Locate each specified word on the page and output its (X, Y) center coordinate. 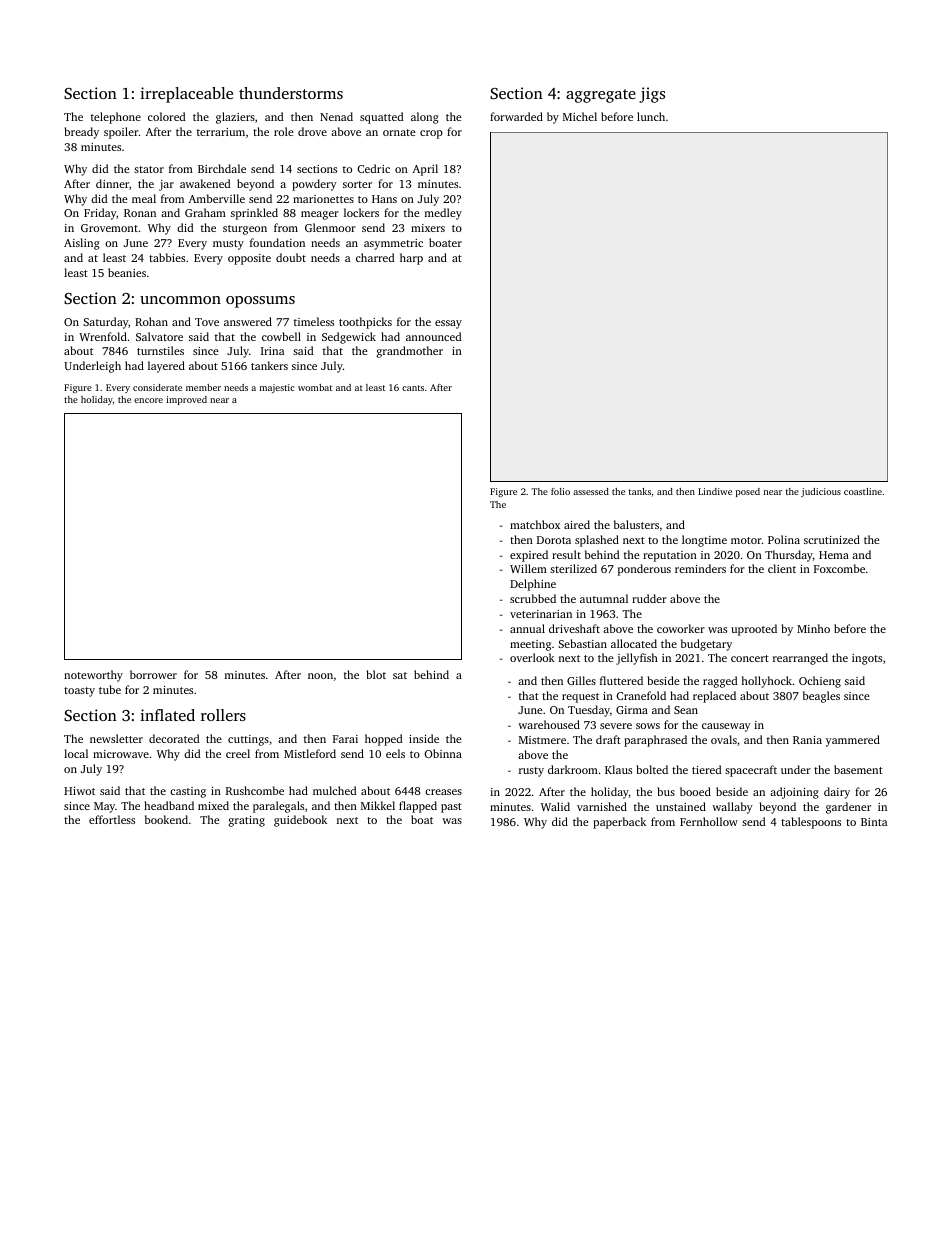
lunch (651, 116)
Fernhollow (709, 821)
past (451, 808)
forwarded (516, 116)
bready (82, 133)
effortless (112, 819)
